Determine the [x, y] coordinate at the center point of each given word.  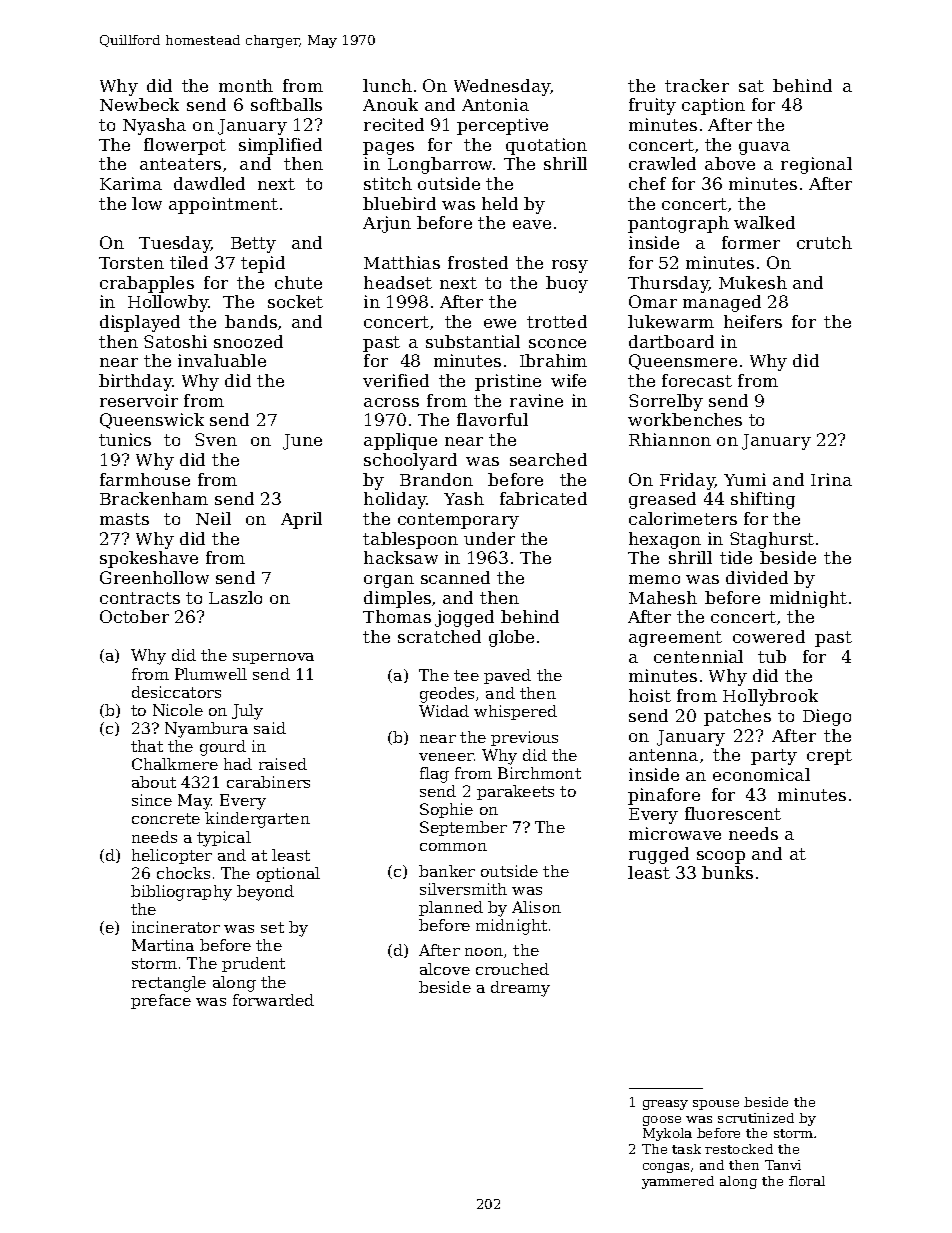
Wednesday [502, 87]
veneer [446, 757]
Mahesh [663, 597]
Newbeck [139, 104]
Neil [213, 518]
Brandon [436, 479]
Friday [687, 481]
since [152, 800]
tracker [697, 85]
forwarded [273, 1000]
